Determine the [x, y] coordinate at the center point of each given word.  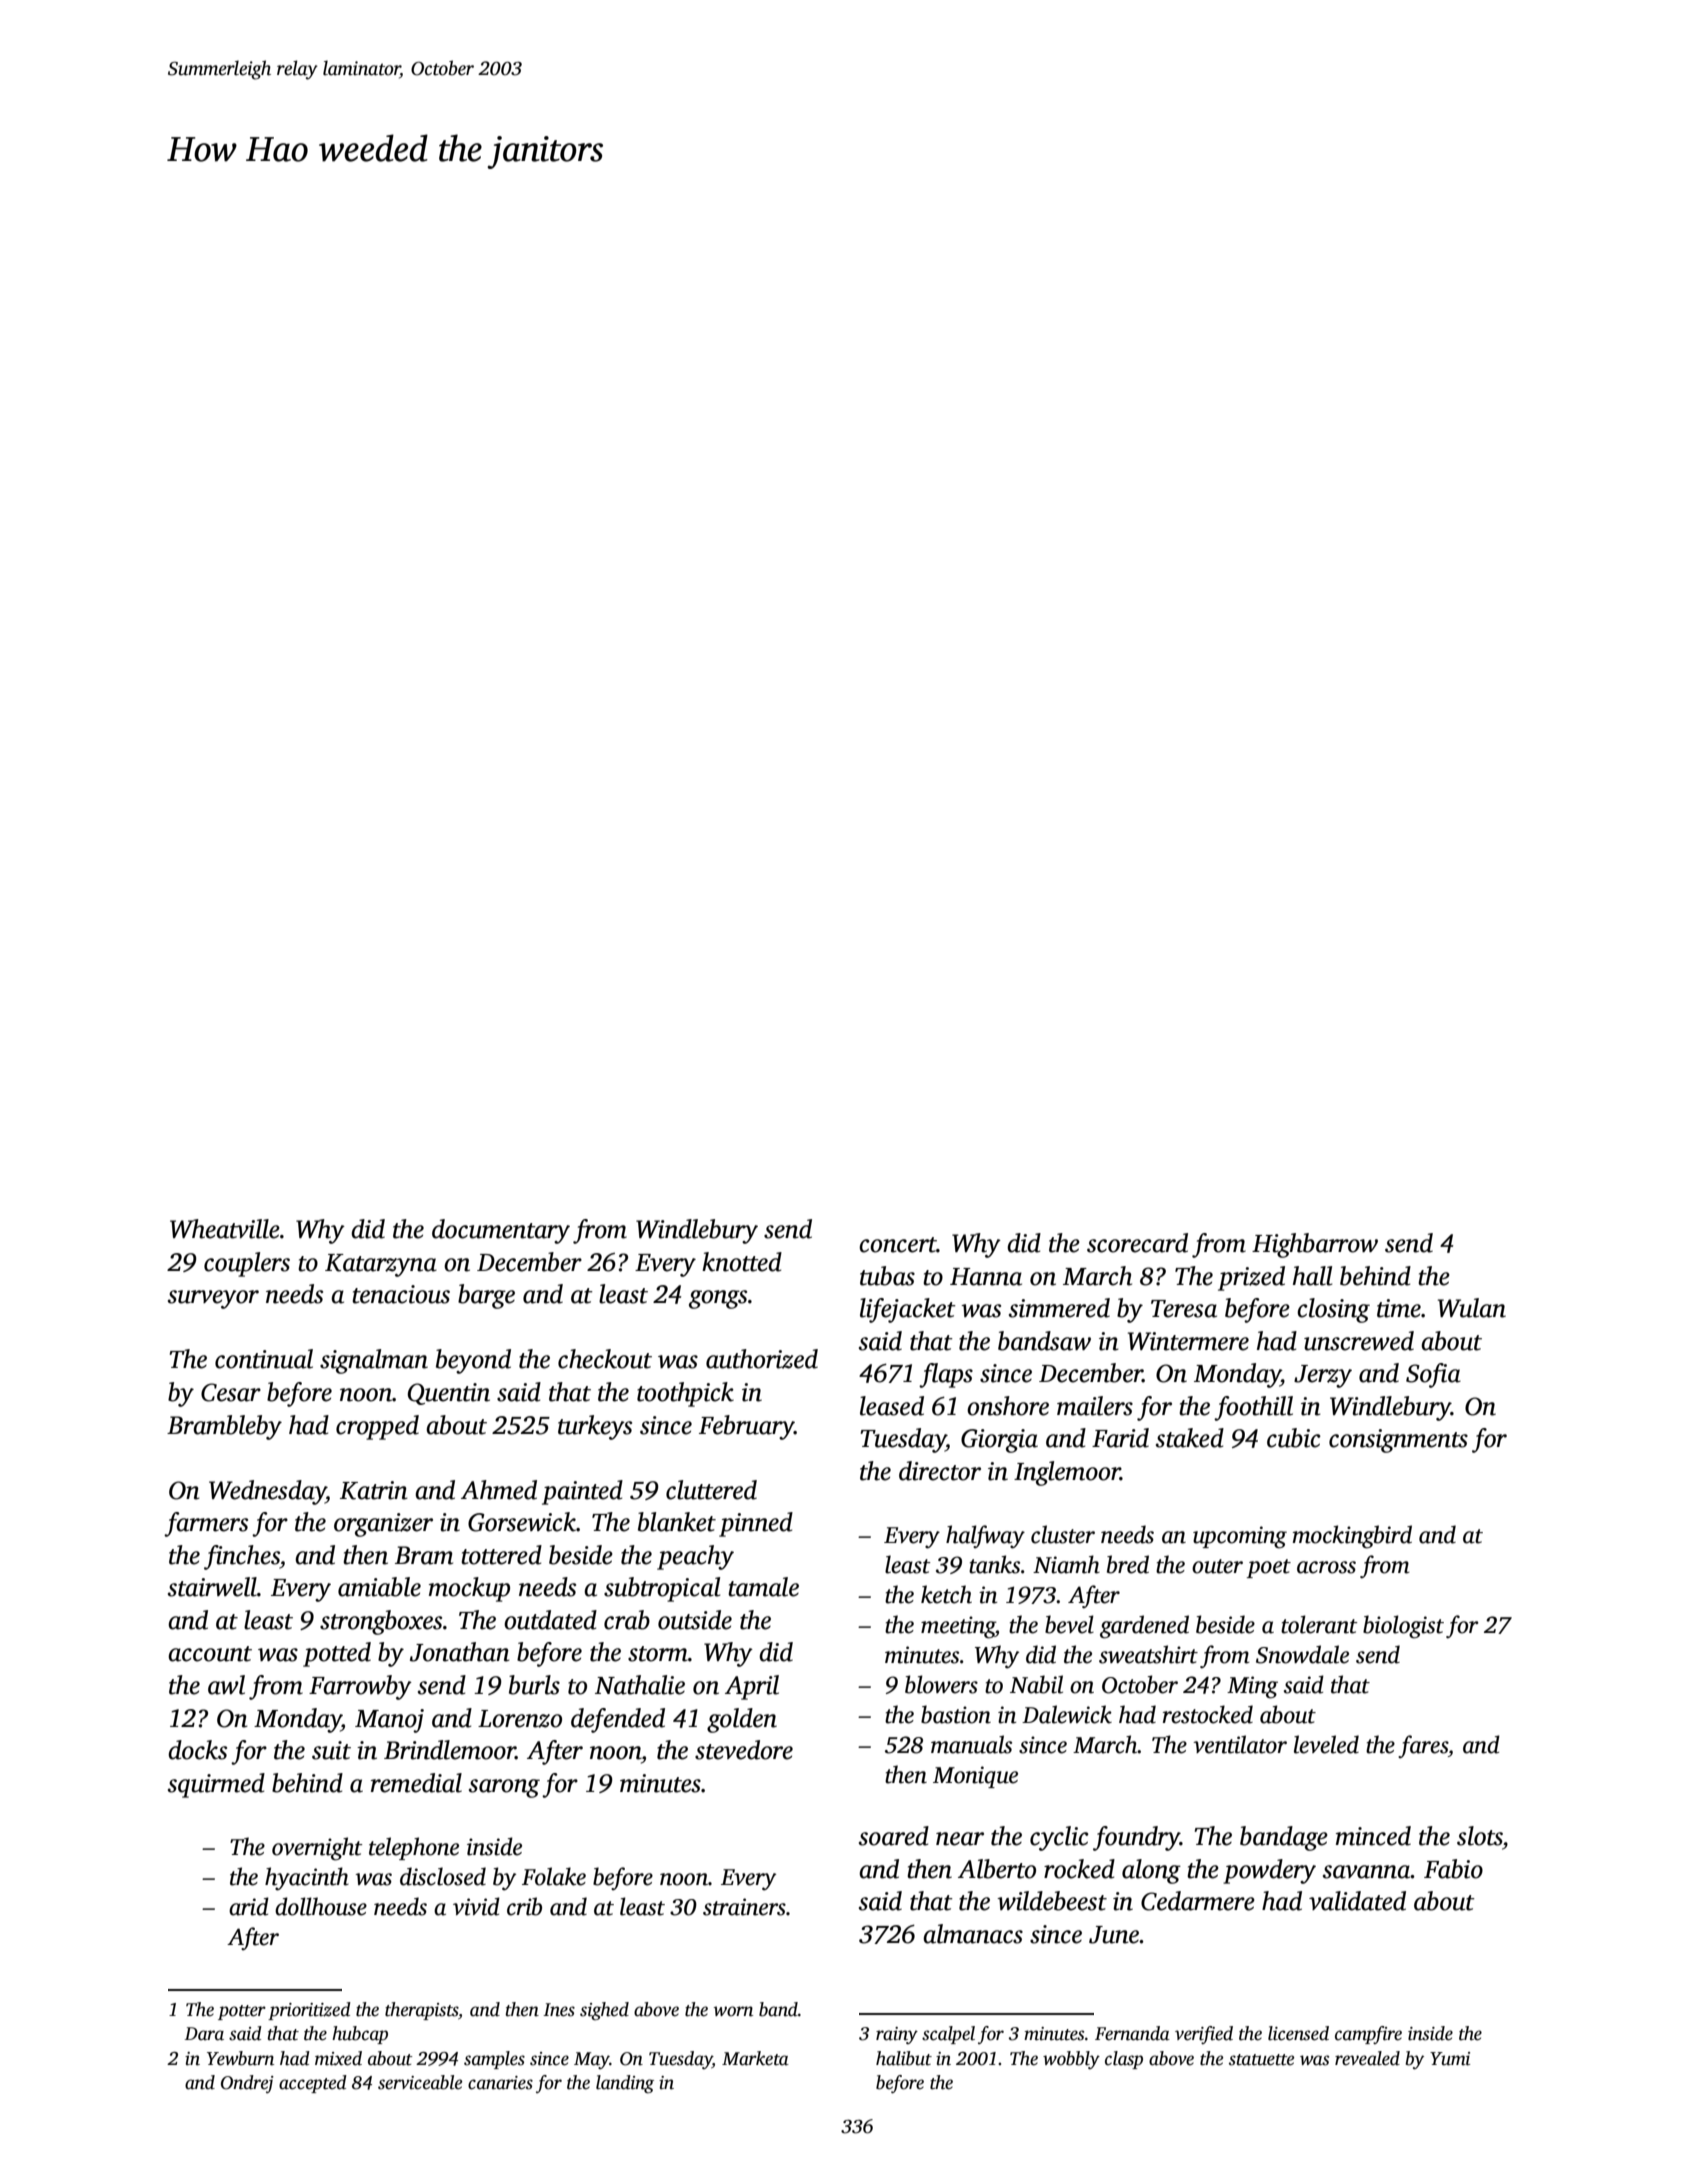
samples [494, 2060]
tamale [763, 1587]
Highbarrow [1315, 1245]
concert [898, 1245]
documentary [501, 1231]
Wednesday [267, 1492]
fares [1423, 1746]
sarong [504, 1788]
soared [894, 1836]
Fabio [1453, 1869]
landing [625, 2084]
